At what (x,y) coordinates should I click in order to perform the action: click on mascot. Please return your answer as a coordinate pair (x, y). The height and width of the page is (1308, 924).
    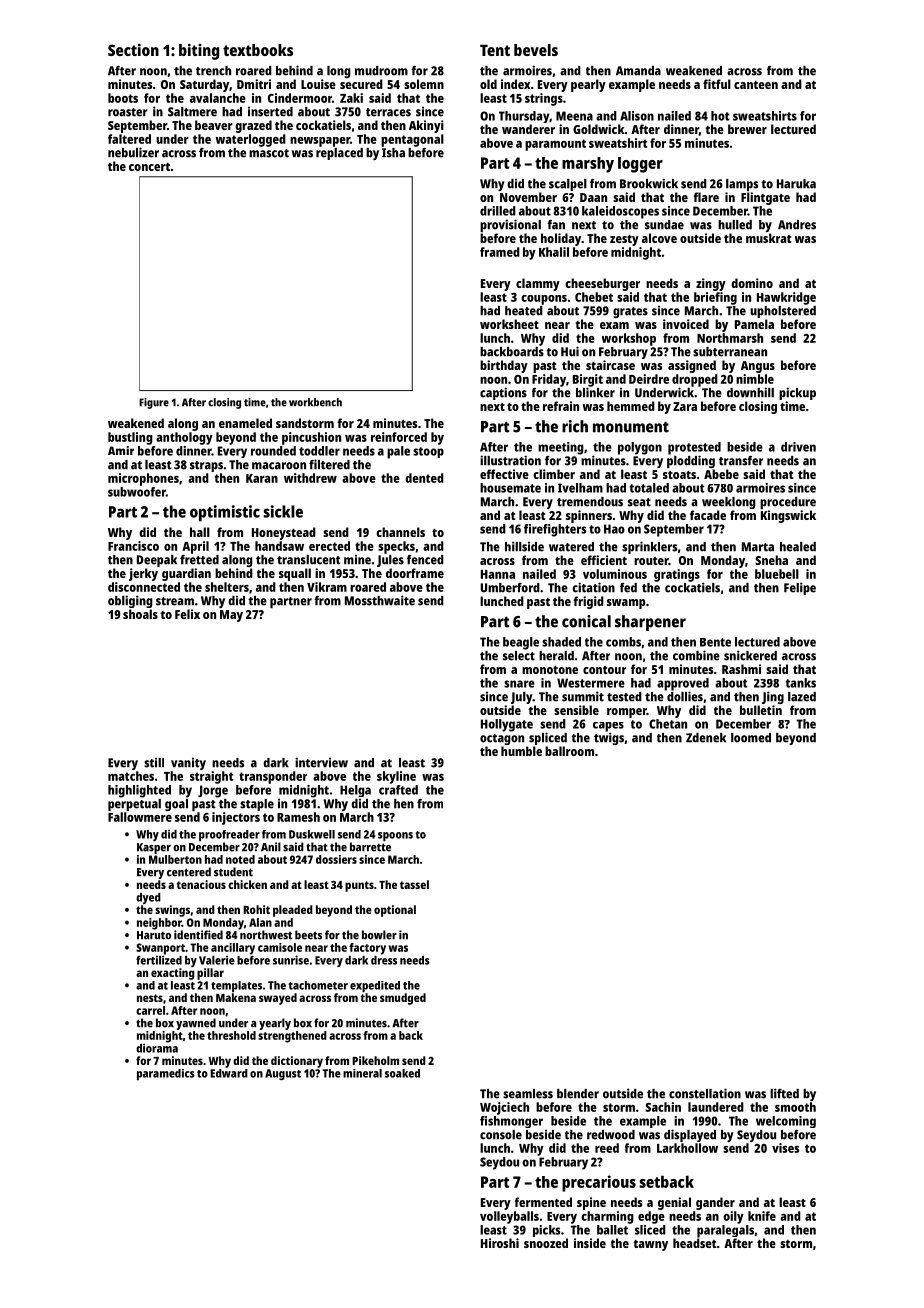
    Looking at the image, I should click on (269, 153).
